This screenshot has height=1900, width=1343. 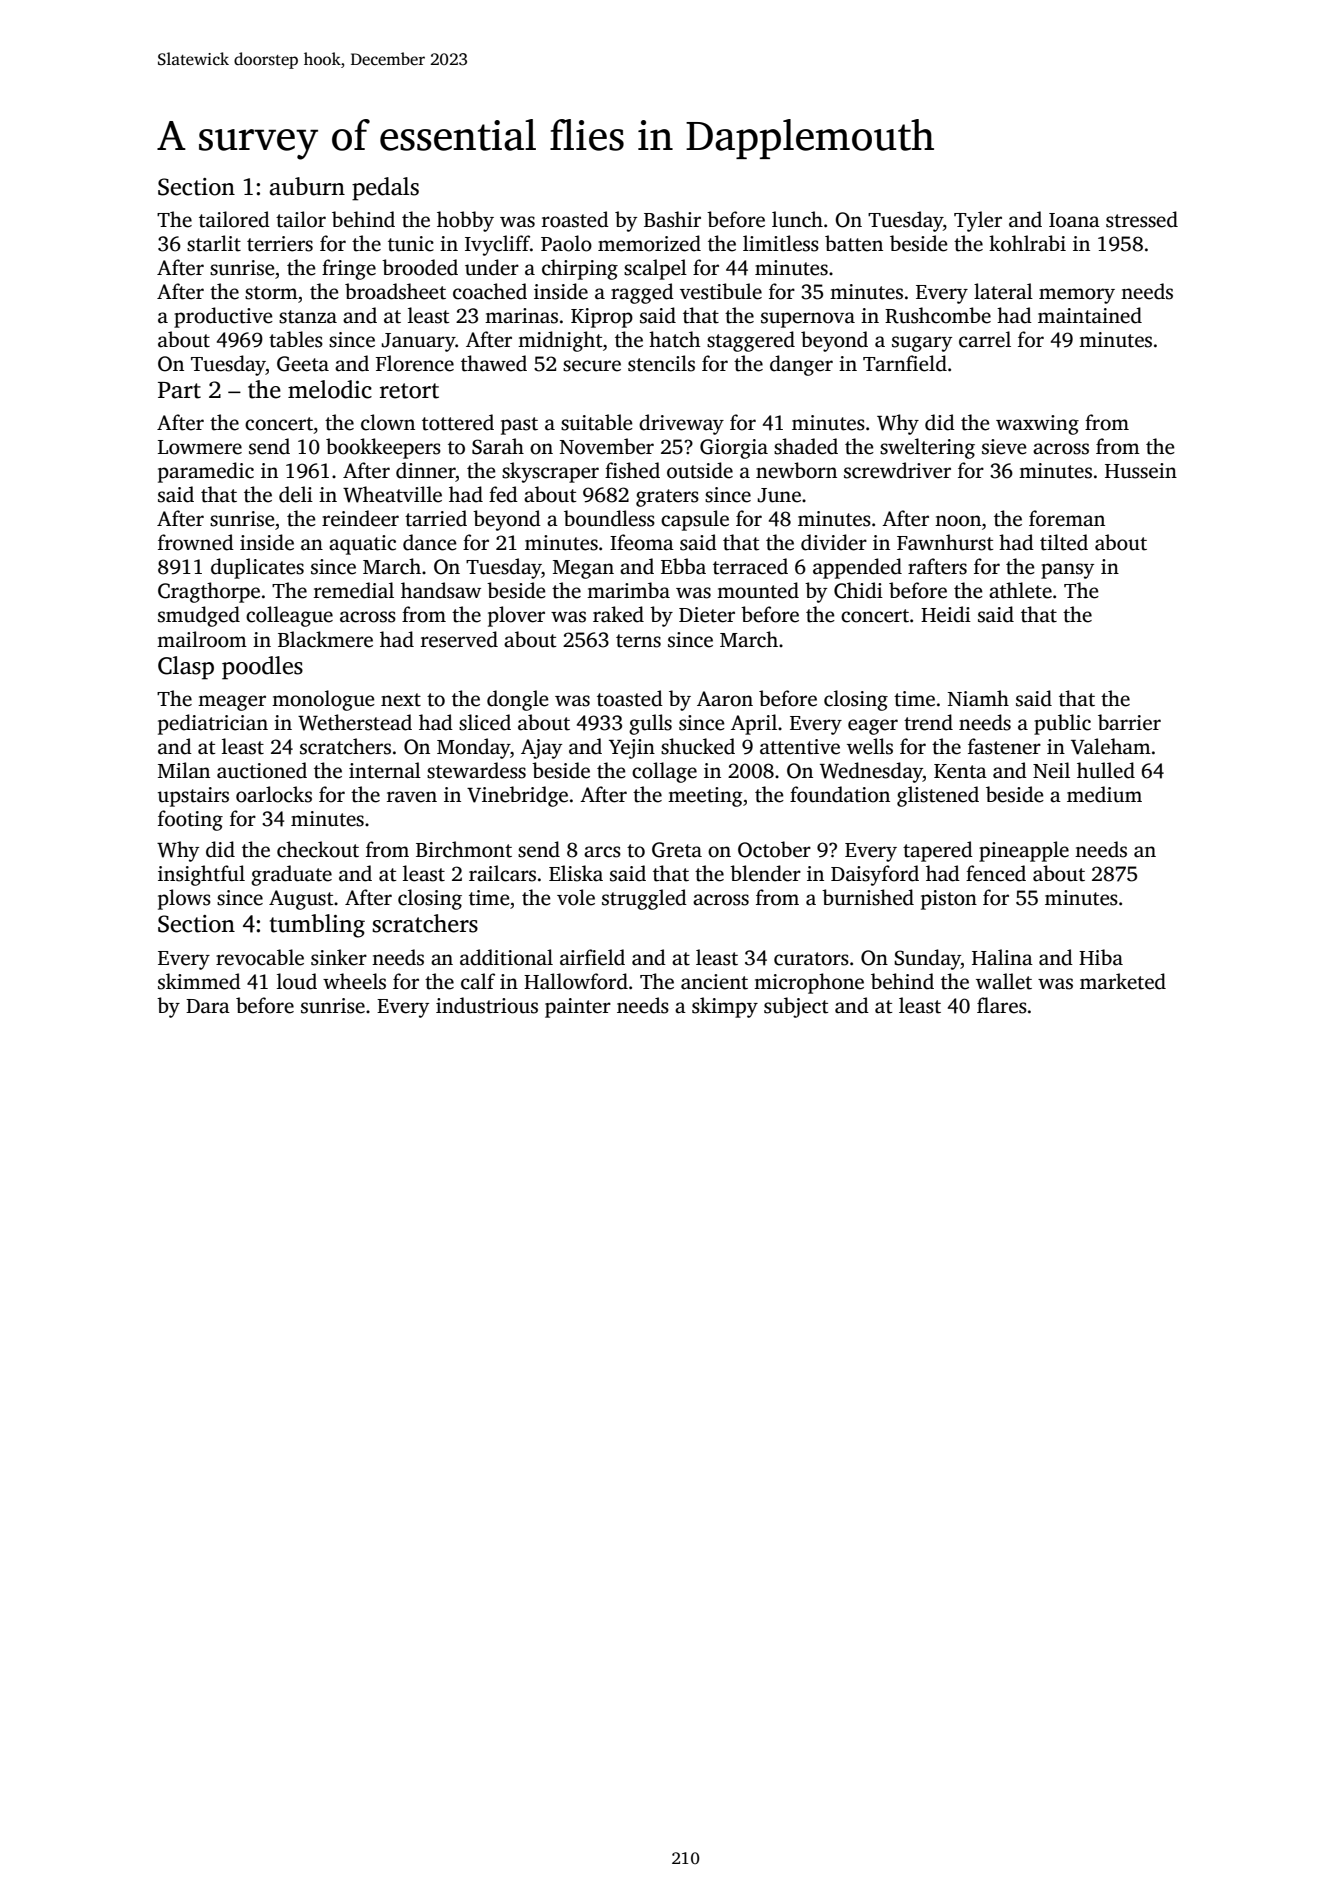 I want to click on lateral, so click(x=1003, y=291).
